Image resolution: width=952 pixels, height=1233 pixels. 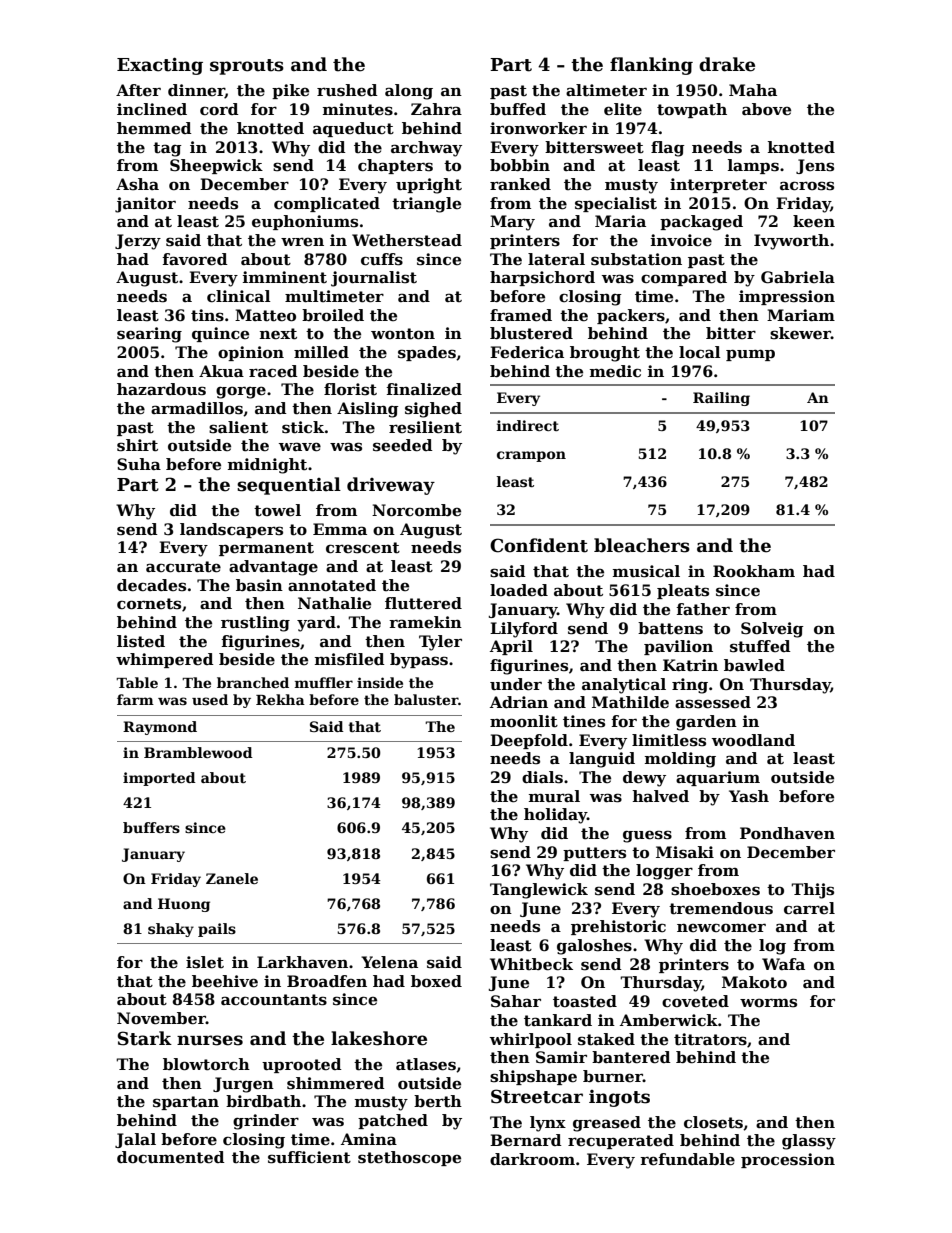 I want to click on refundable, so click(x=687, y=1159).
